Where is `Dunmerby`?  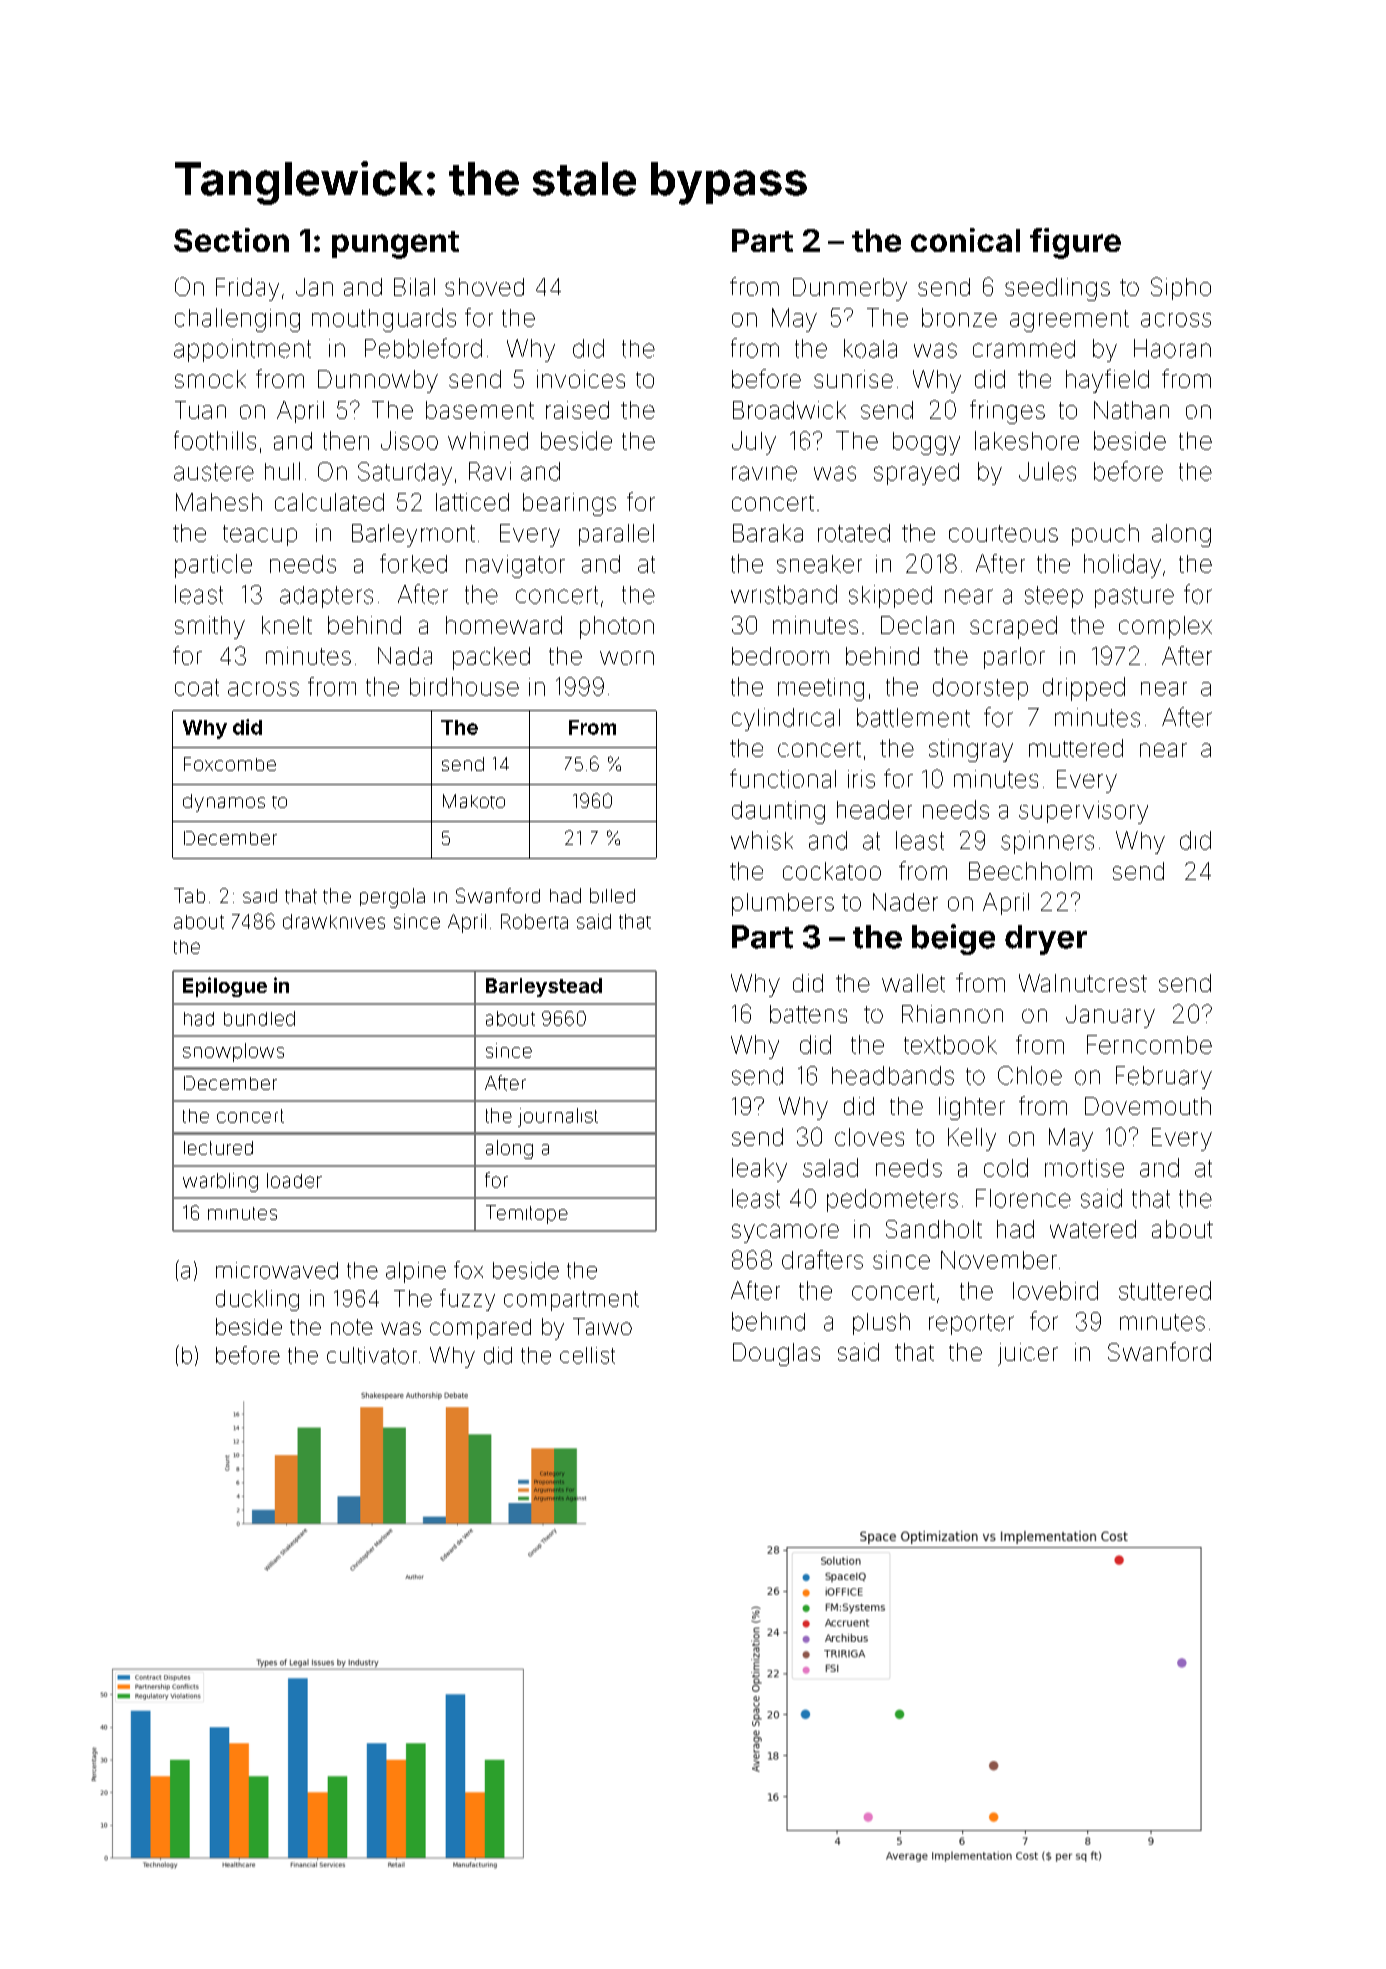 Dunmerby is located at coordinates (850, 289).
